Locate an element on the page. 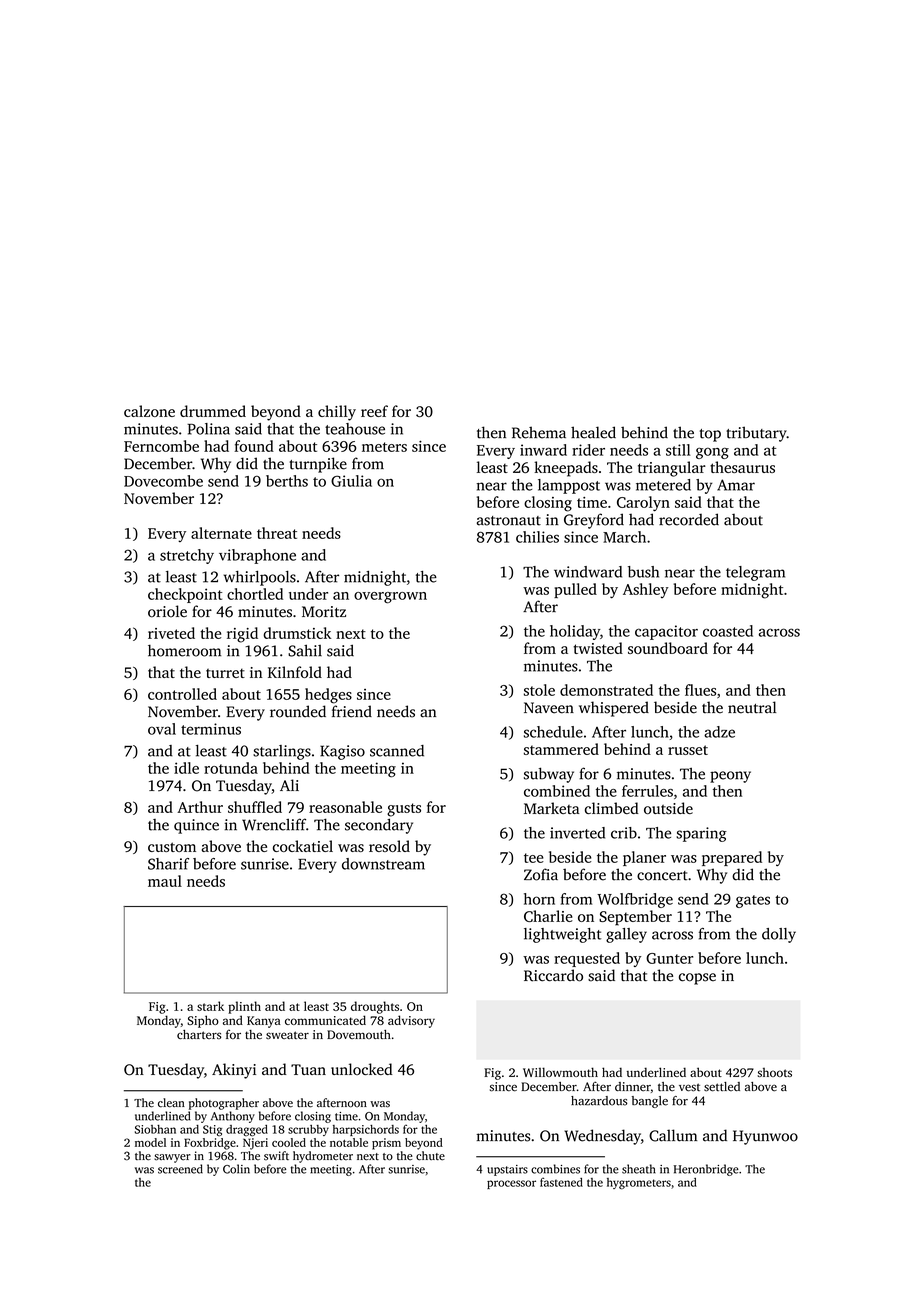 The height and width of the document is (1308, 924). rotunda is located at coordinates (231, 768).
